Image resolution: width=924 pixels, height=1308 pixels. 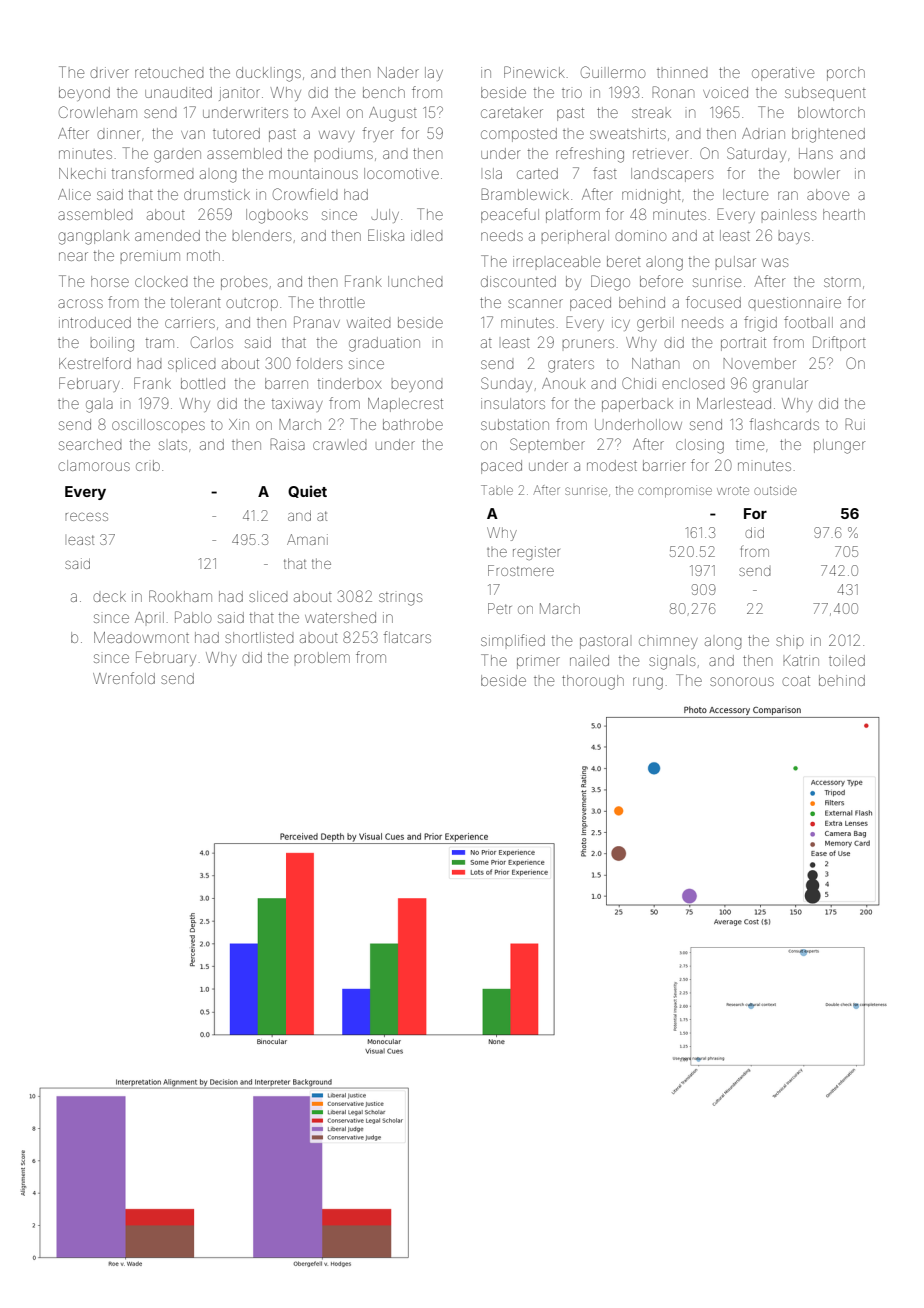 I want to click on discounted, so click(x=518, y=281).
